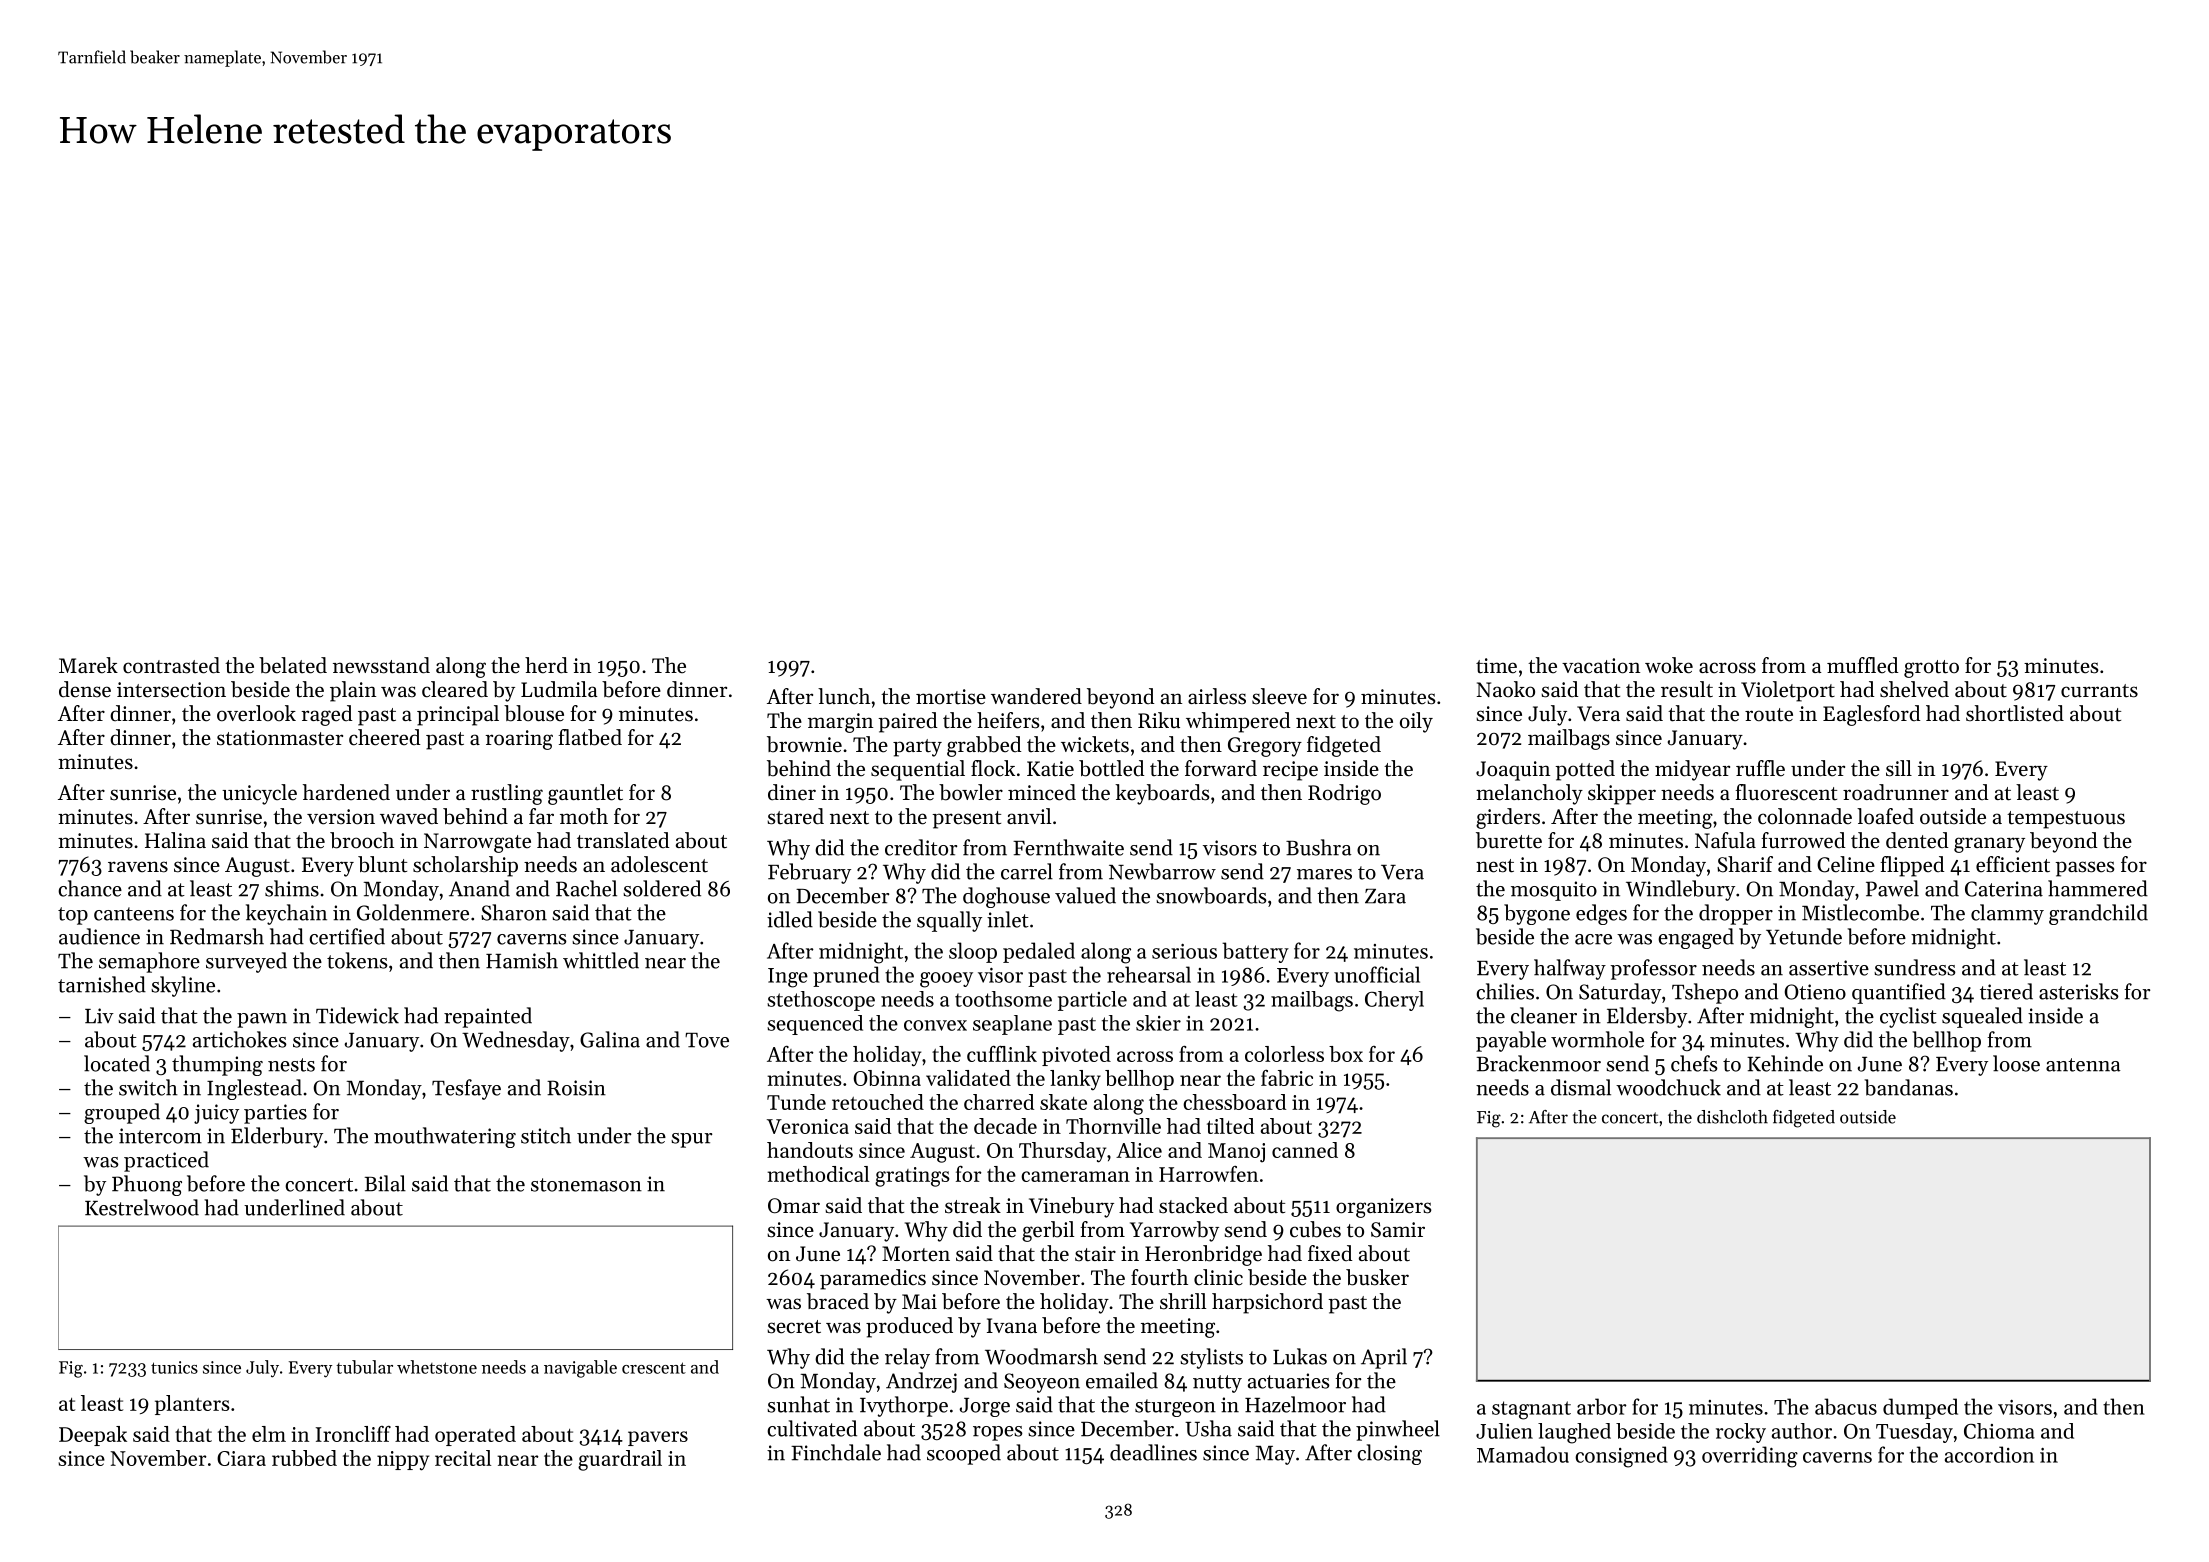  Describe the element at coordinates (792, 792) in the document. I see `diner` at that location.
